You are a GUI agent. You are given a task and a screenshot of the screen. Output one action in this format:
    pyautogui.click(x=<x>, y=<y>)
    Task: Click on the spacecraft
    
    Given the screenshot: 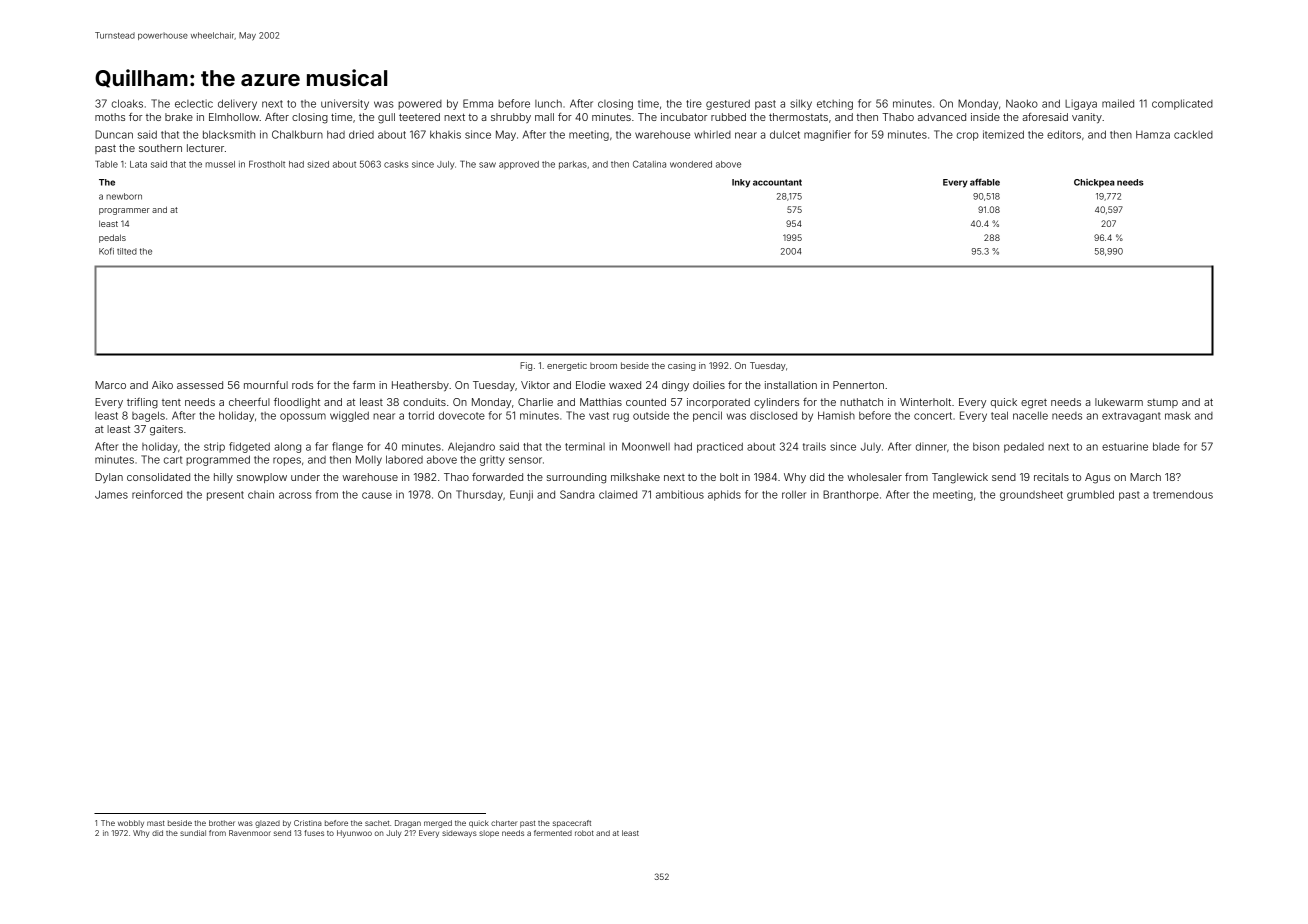 What is the action you would take?
    pyautogui.click(x=572, y=824)
